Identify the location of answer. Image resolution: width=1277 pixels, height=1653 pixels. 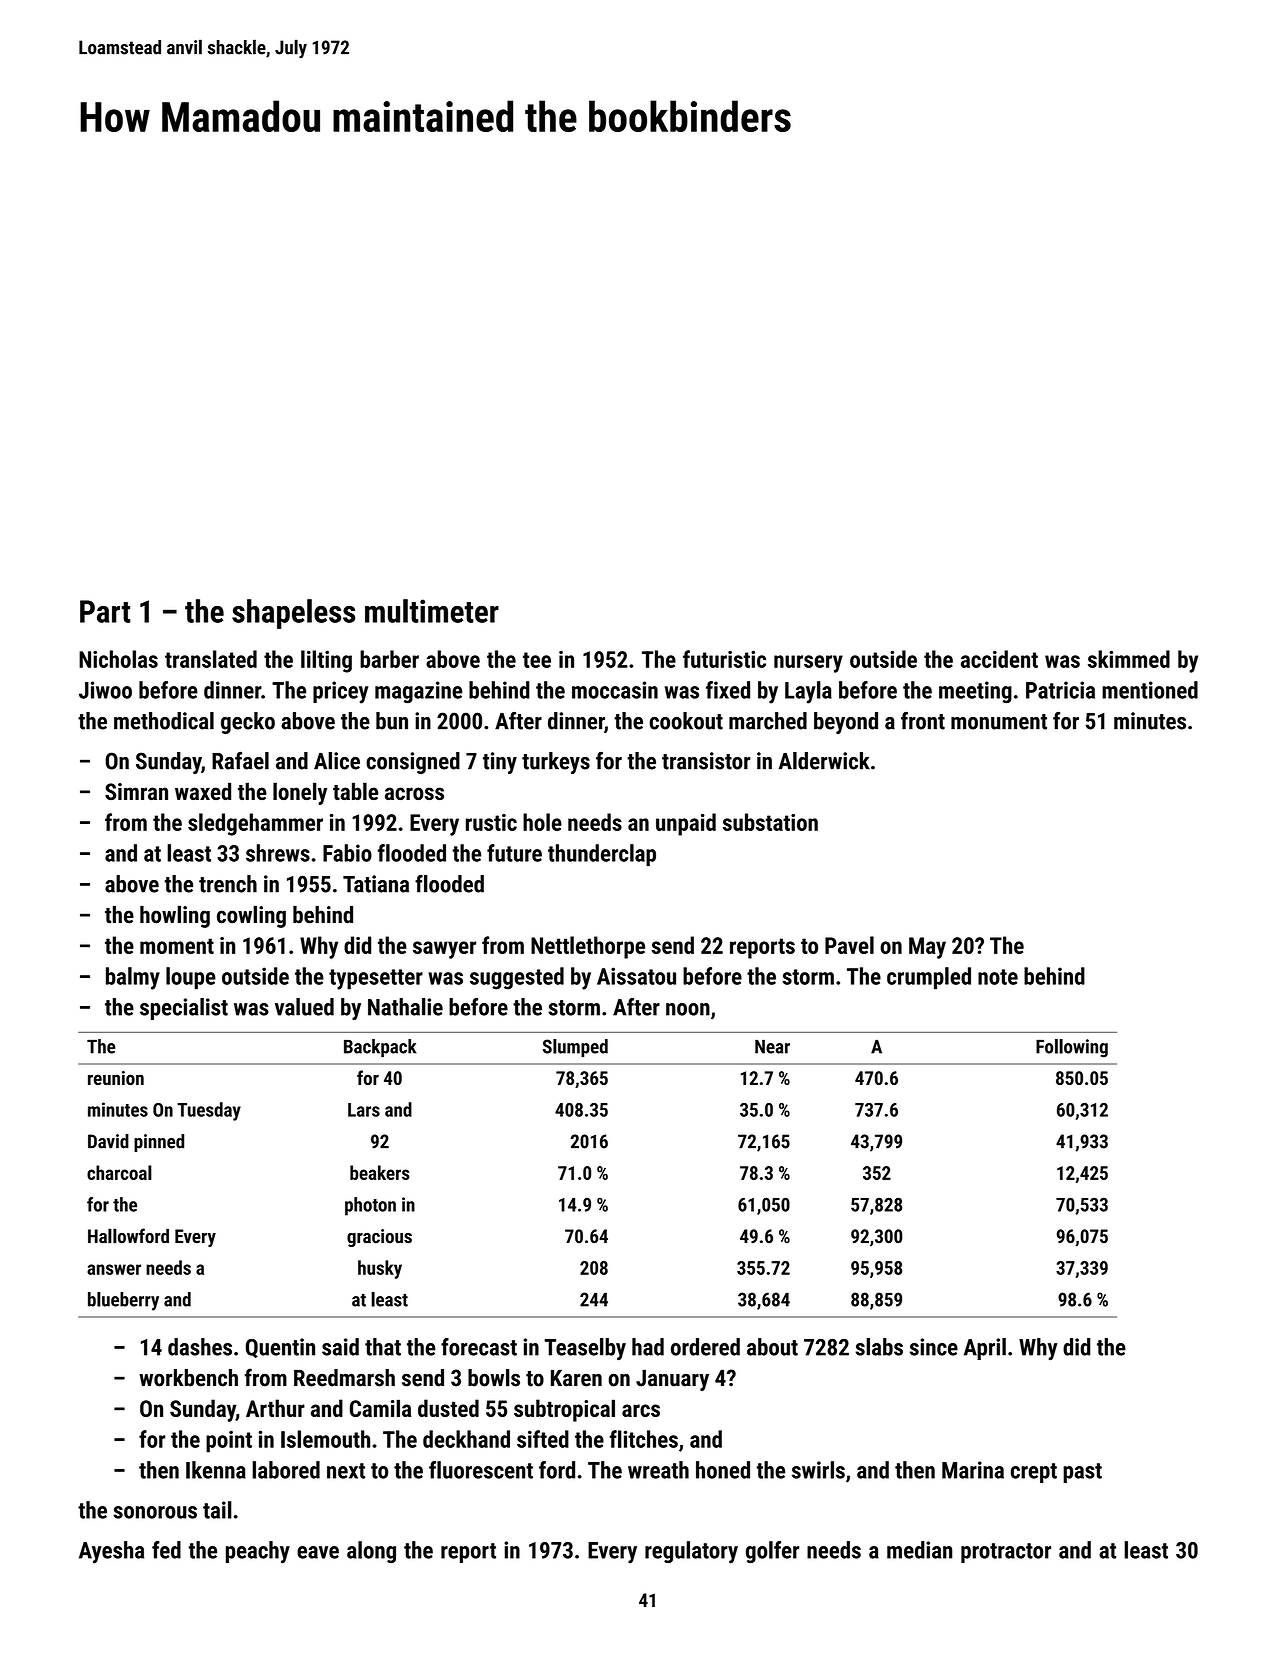
(114, 1269).
